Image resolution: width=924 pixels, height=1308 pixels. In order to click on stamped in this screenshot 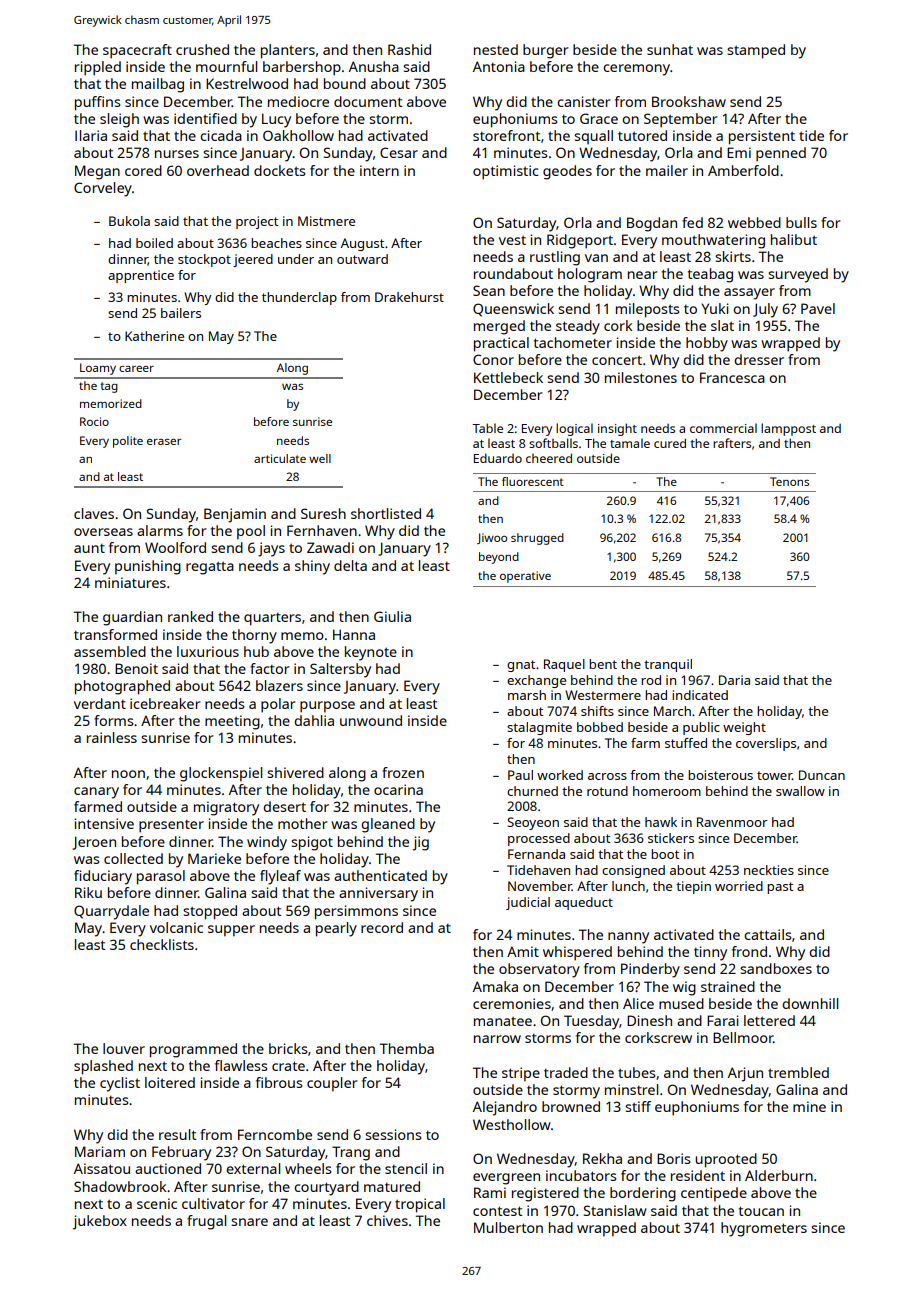, I will do `click(756, 51)`.
